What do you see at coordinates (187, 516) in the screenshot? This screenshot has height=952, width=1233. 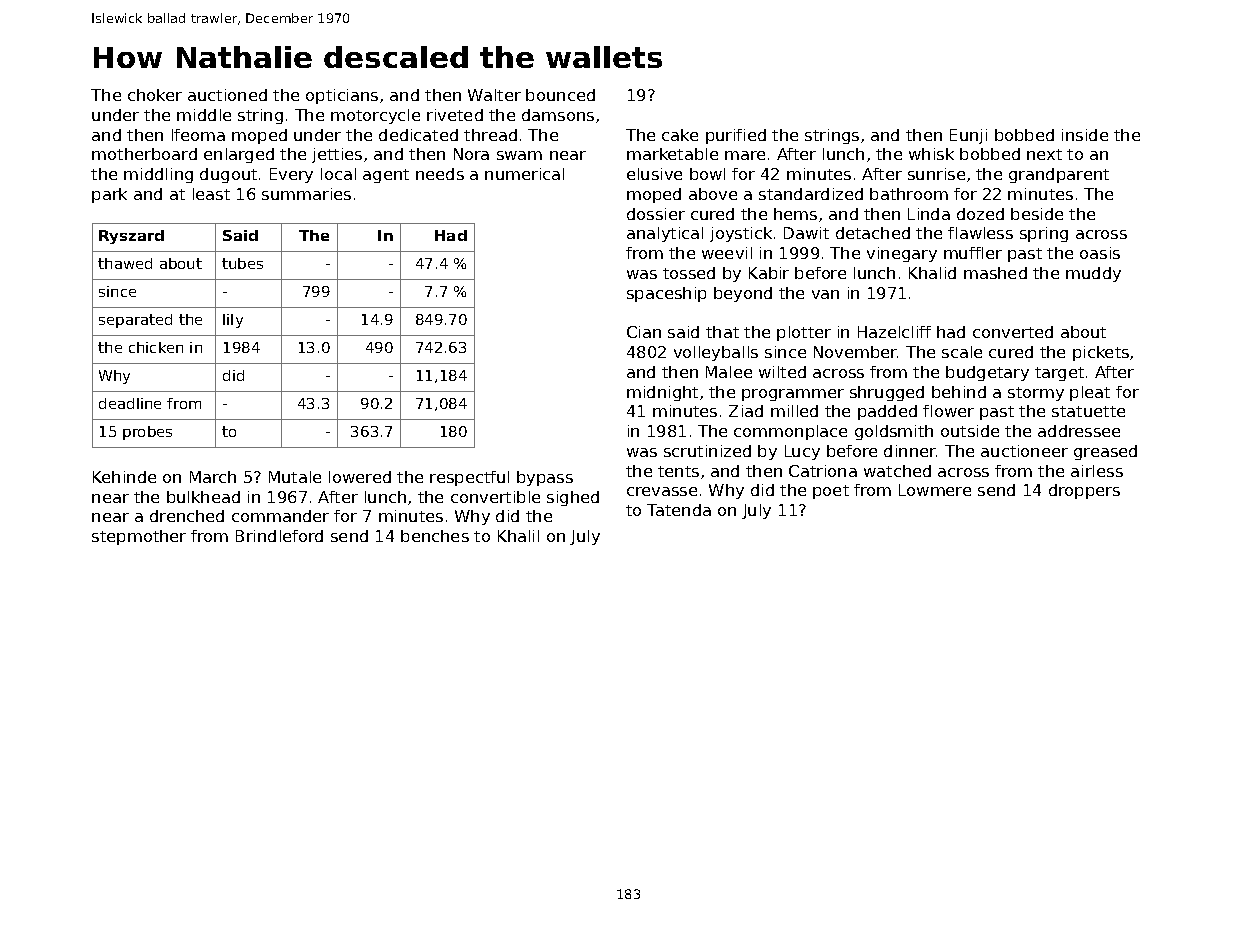 I see `drenched` at bounding box center [187, 516].
